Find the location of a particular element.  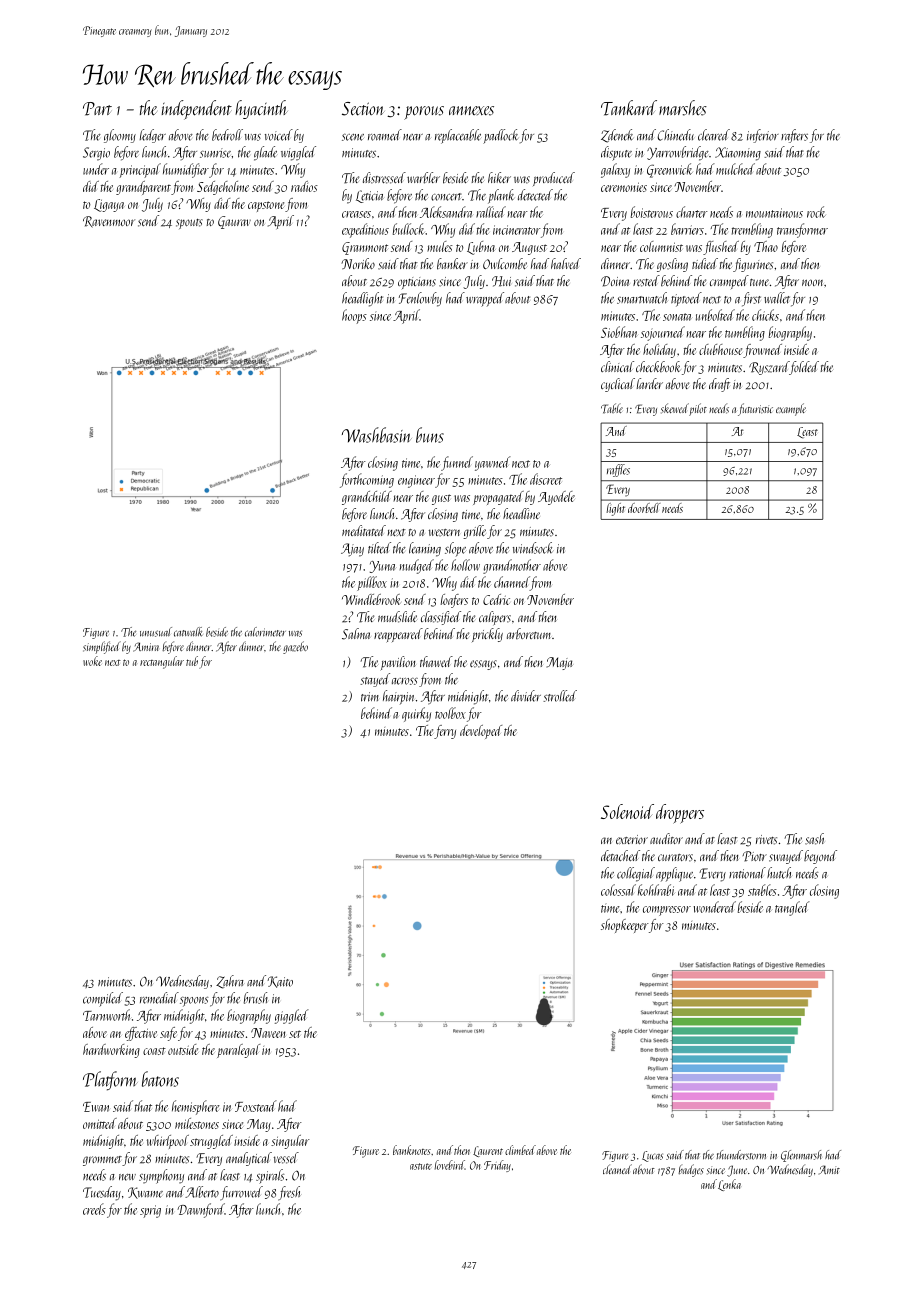

ferry is located at coordinates (445, 732).
